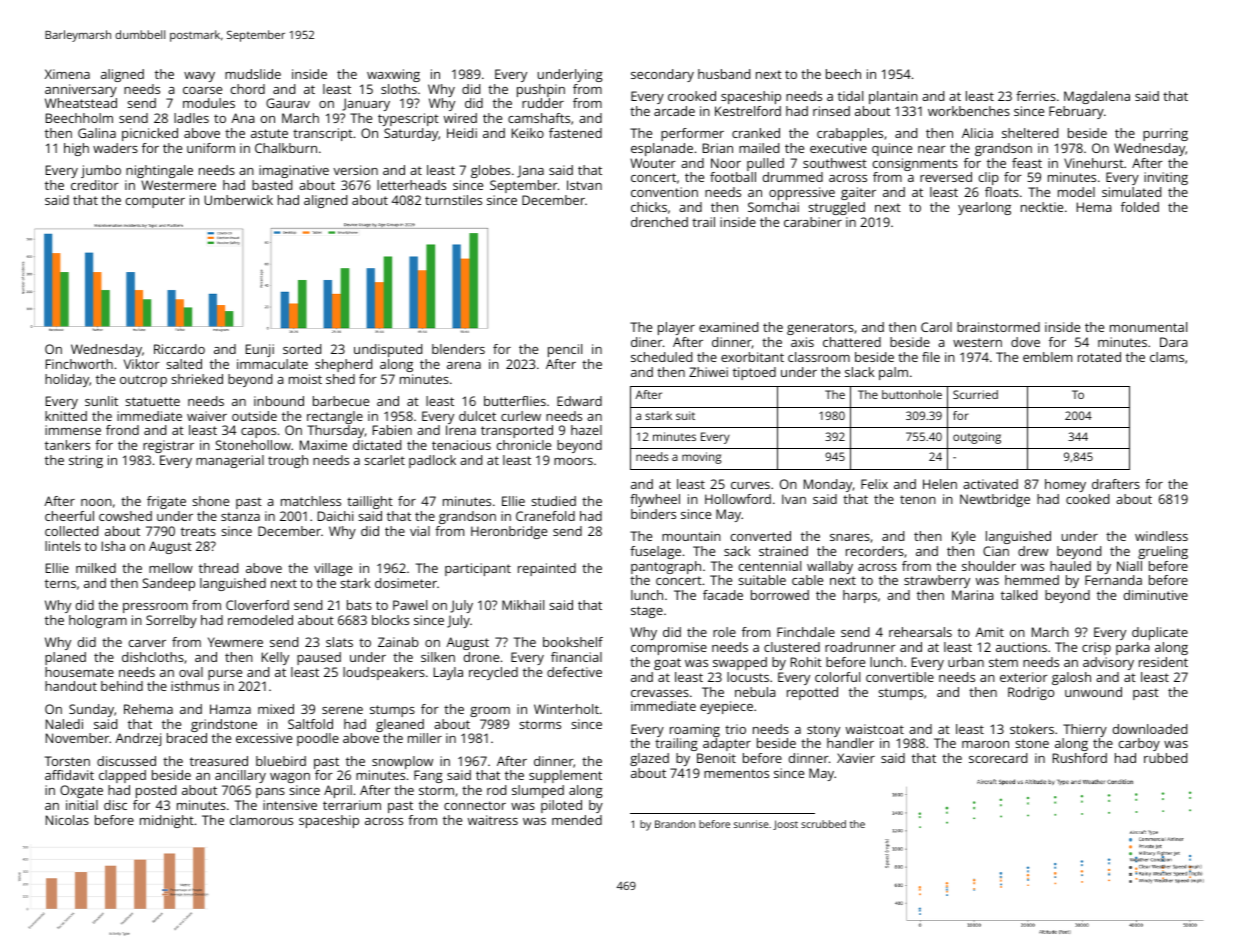  I want to click on tankers, so click(67, 445).
